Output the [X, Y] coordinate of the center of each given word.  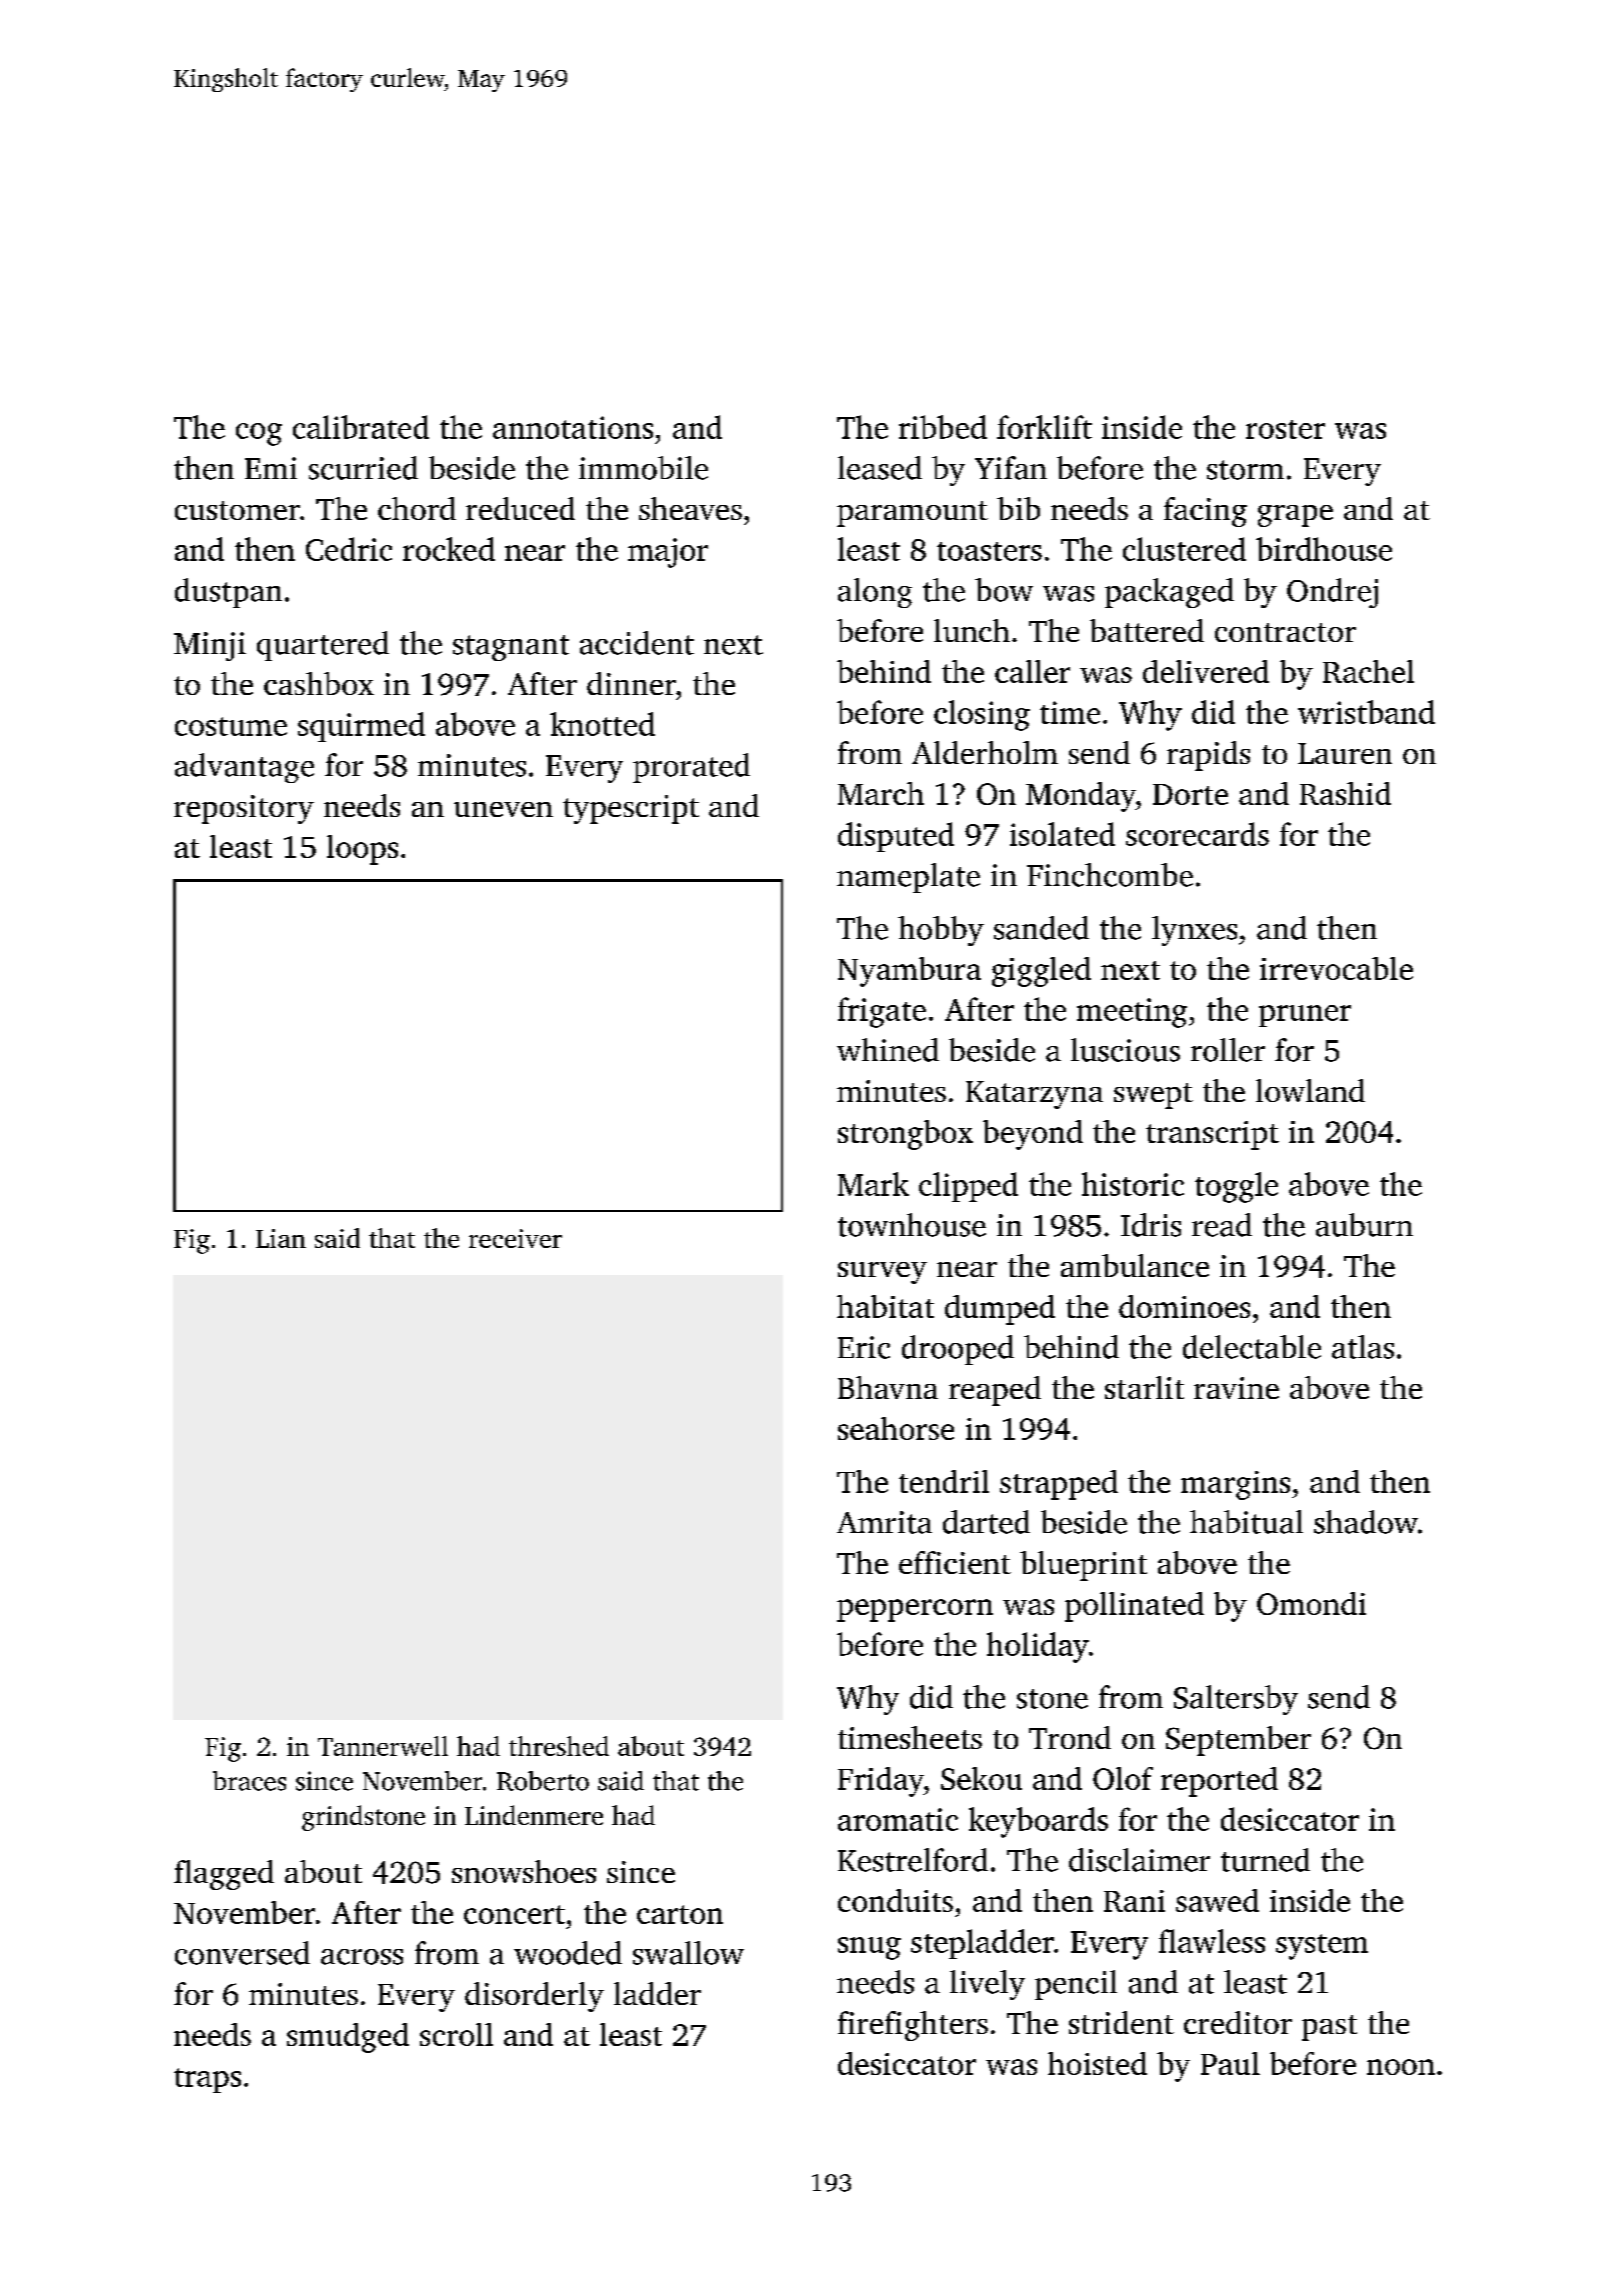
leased [880, 468]
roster [1285, 429]
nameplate [908, 878]
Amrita [884, 1522]
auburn [1364, 1225]
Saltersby [1236, 1700]
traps [207, 2080]
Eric [864, 1347]
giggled [1041, 972]
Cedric [349, 549]
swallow [688, 1953]
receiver [515, 1238]
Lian [281, 1238]
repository [244, 809]
